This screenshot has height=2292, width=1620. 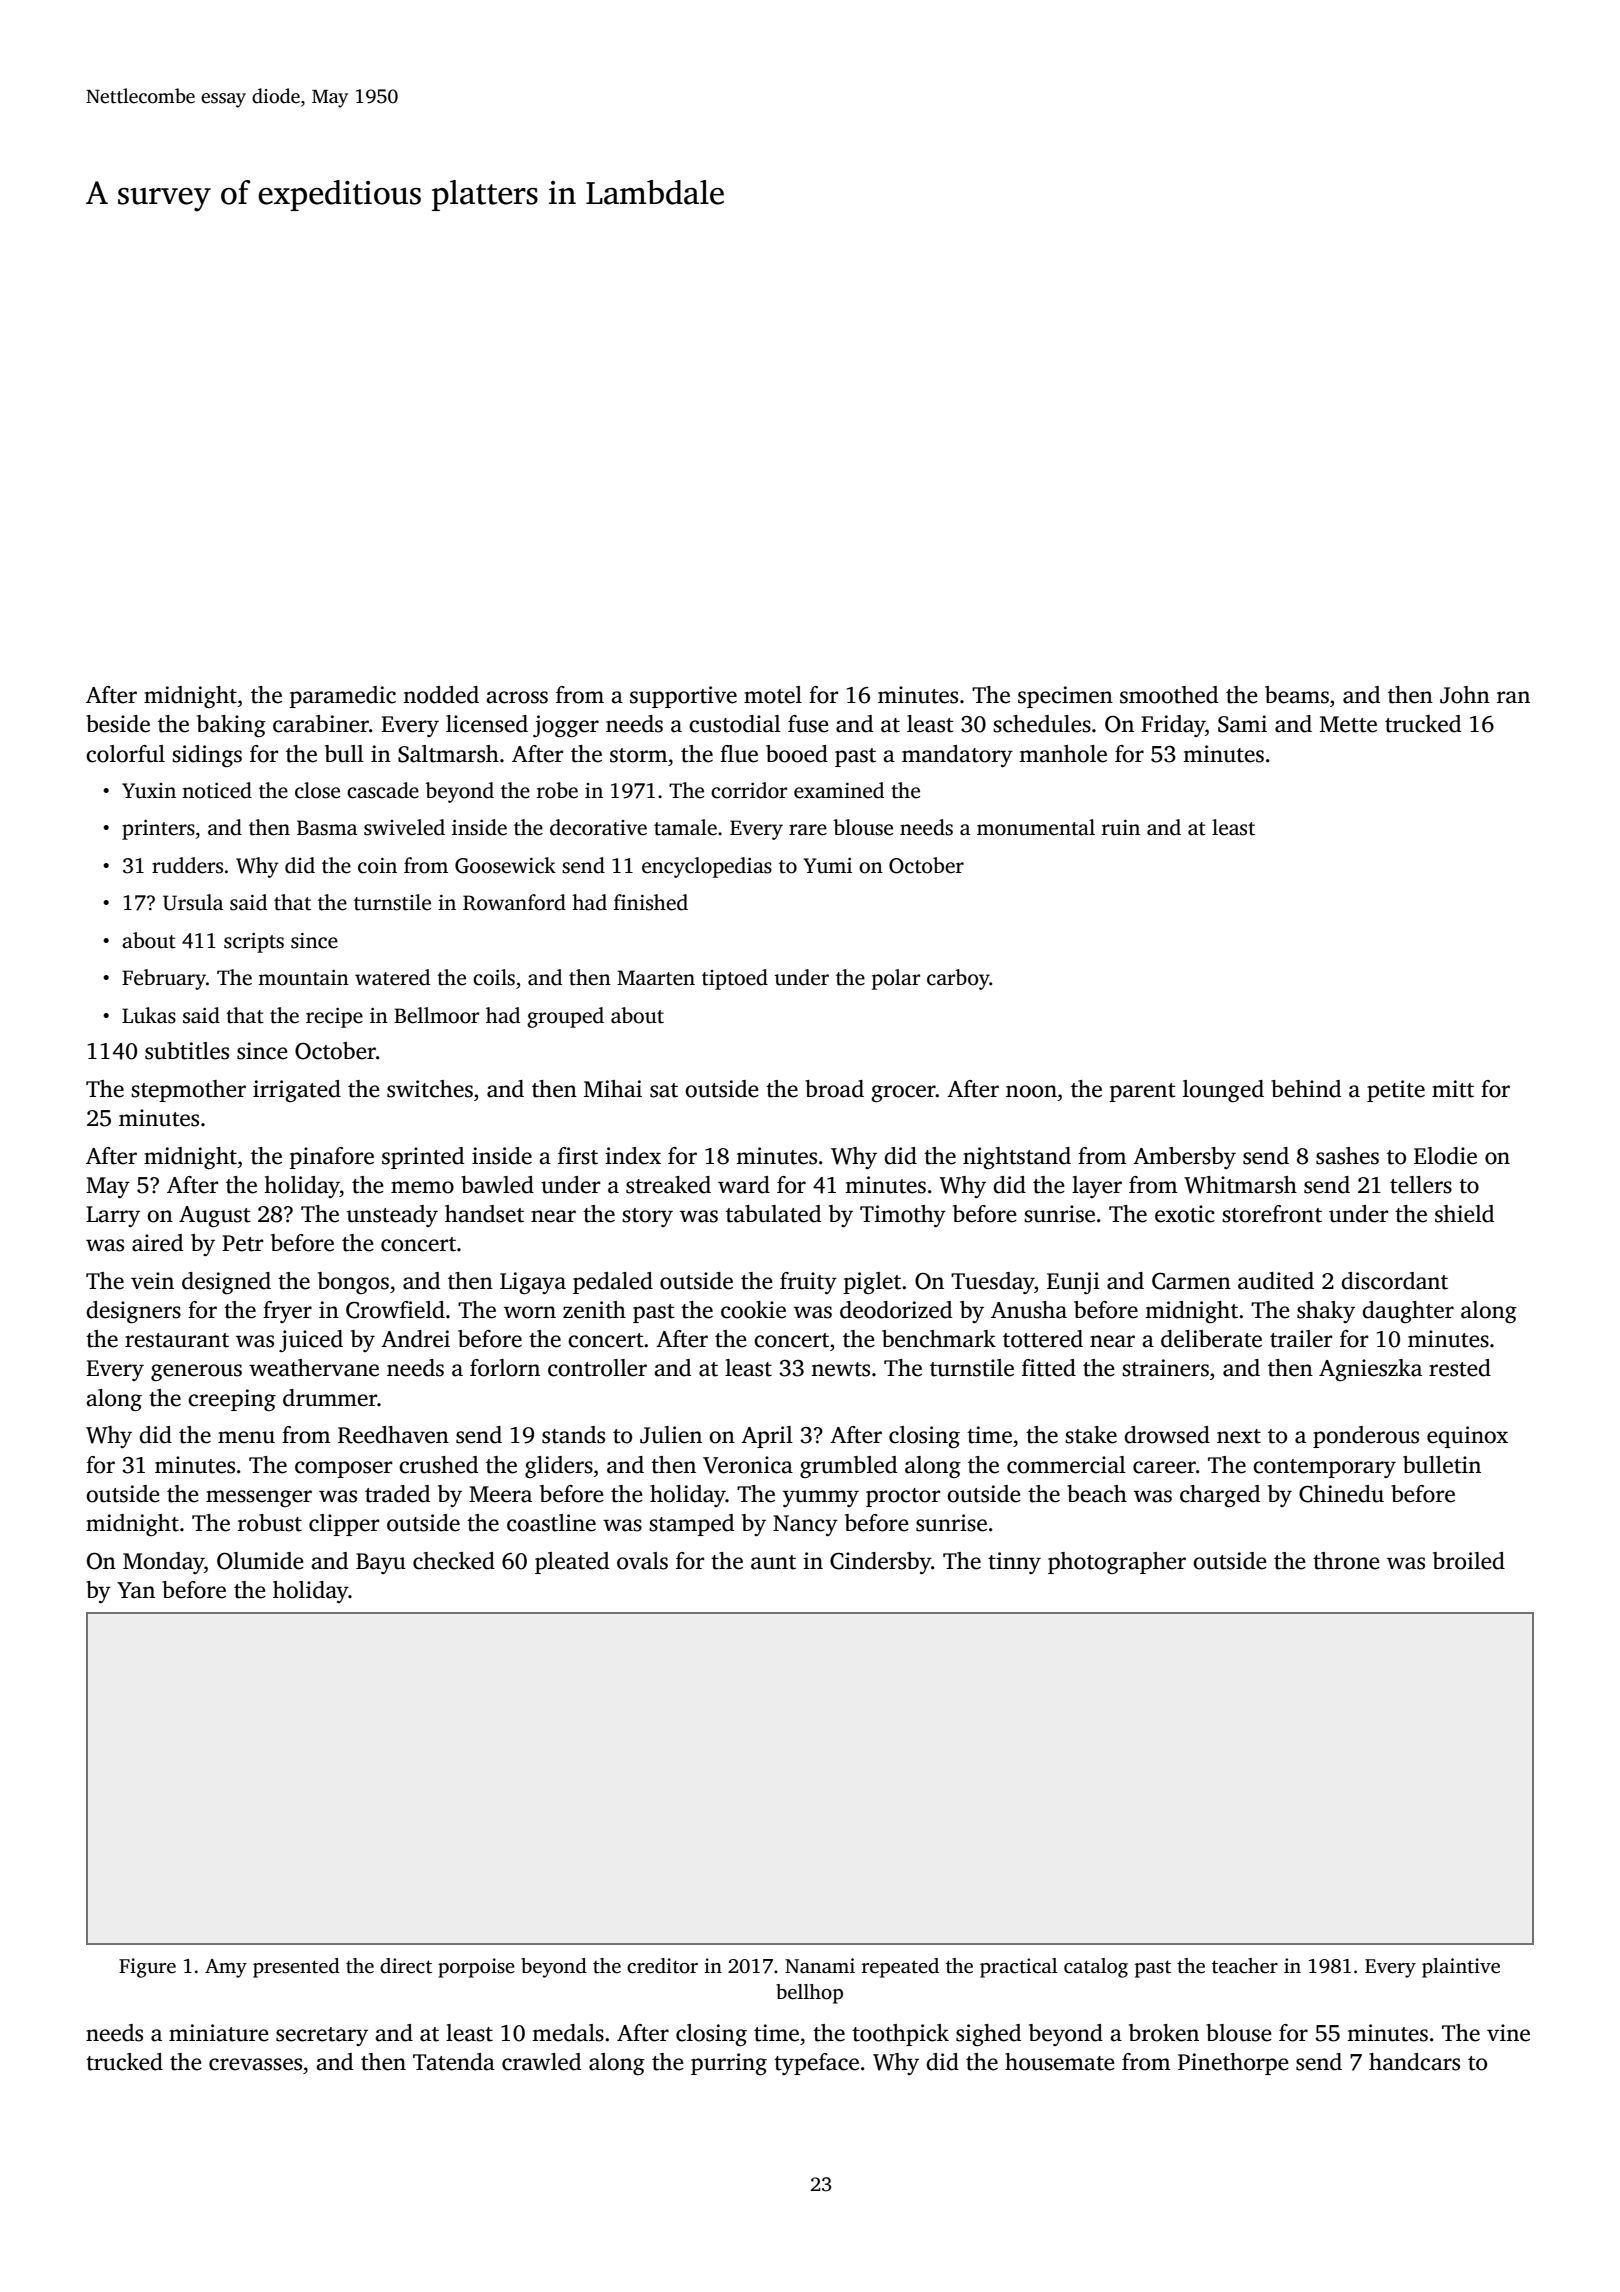 I want to click on proctor, so click(x=903, y=1497).
